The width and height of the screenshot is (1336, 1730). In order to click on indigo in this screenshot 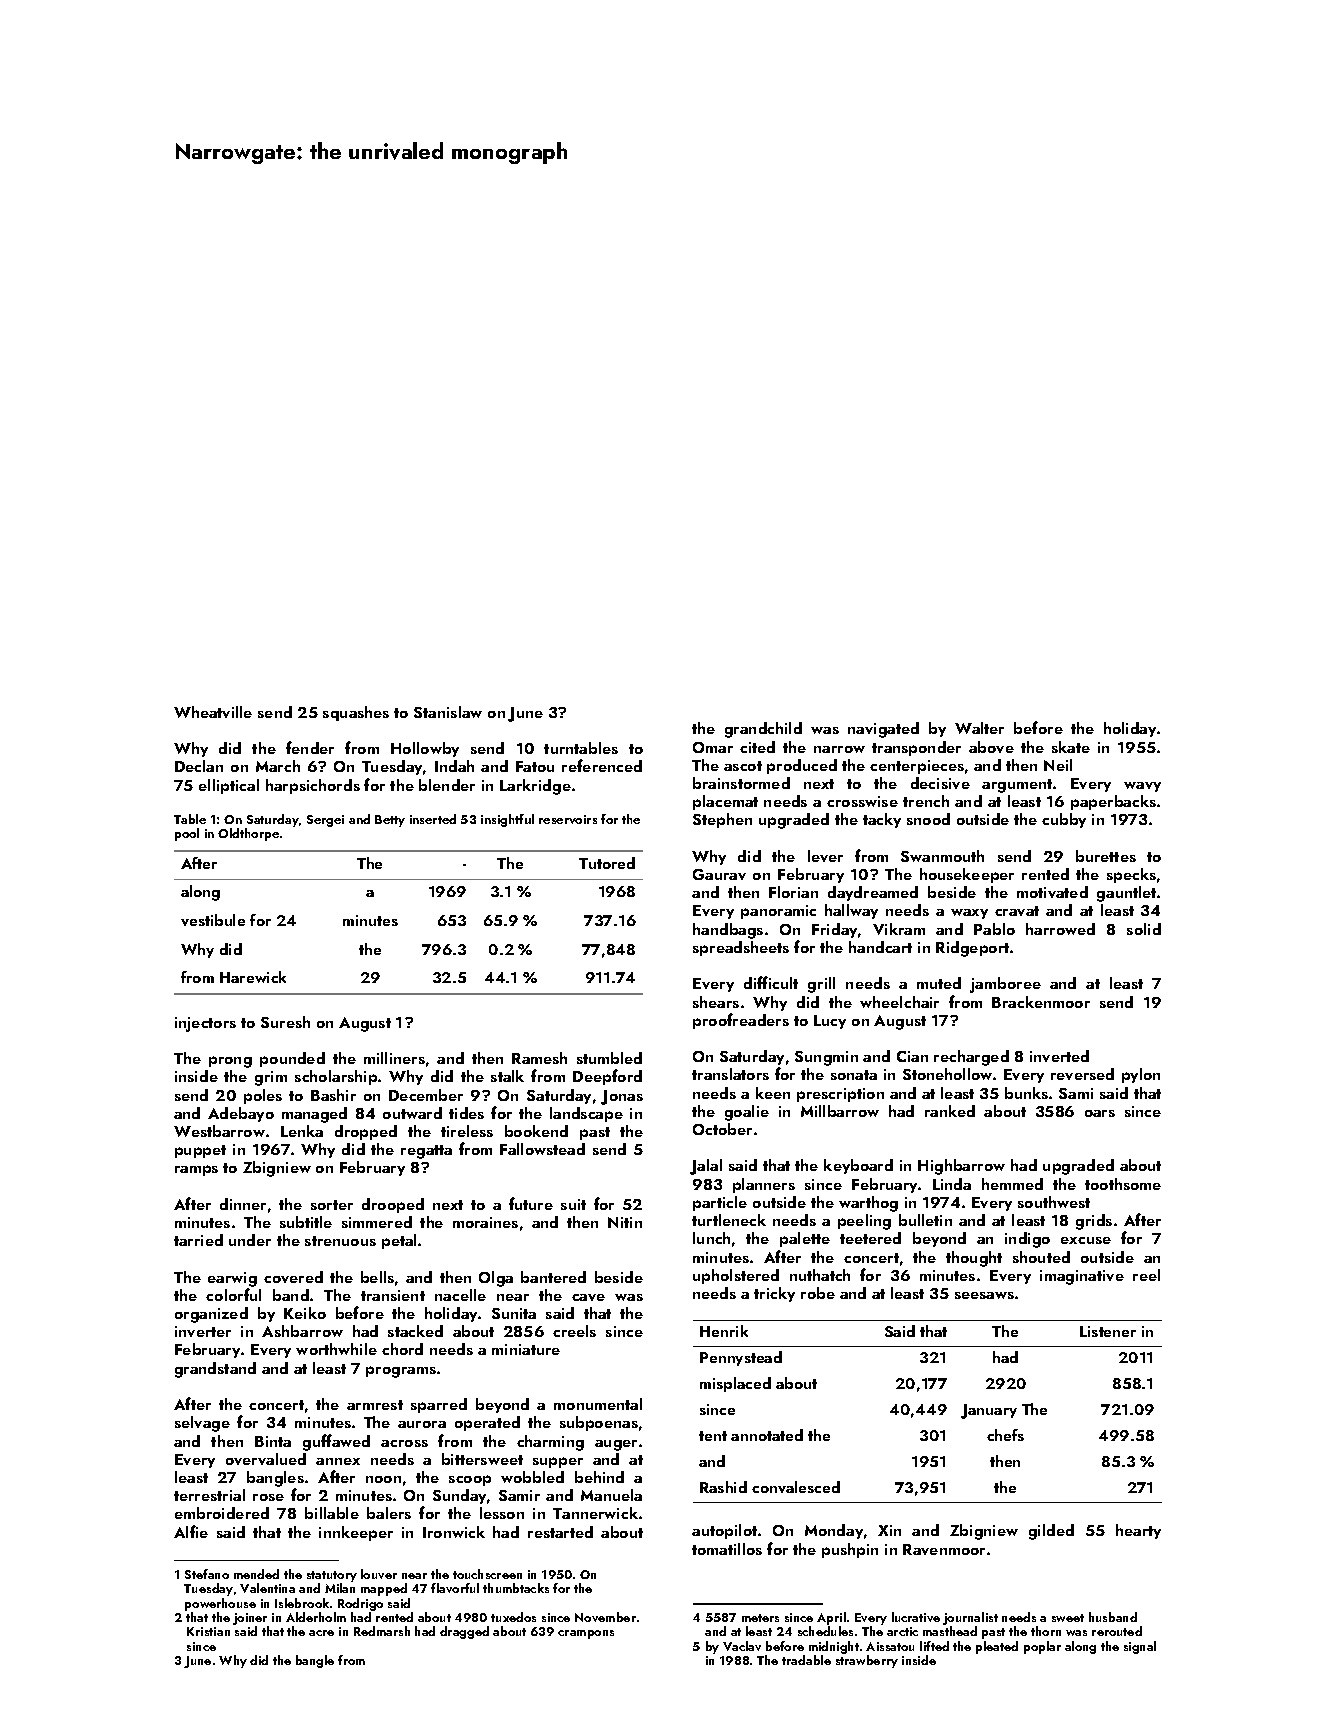, I will do `click(1027, 1240)`.
